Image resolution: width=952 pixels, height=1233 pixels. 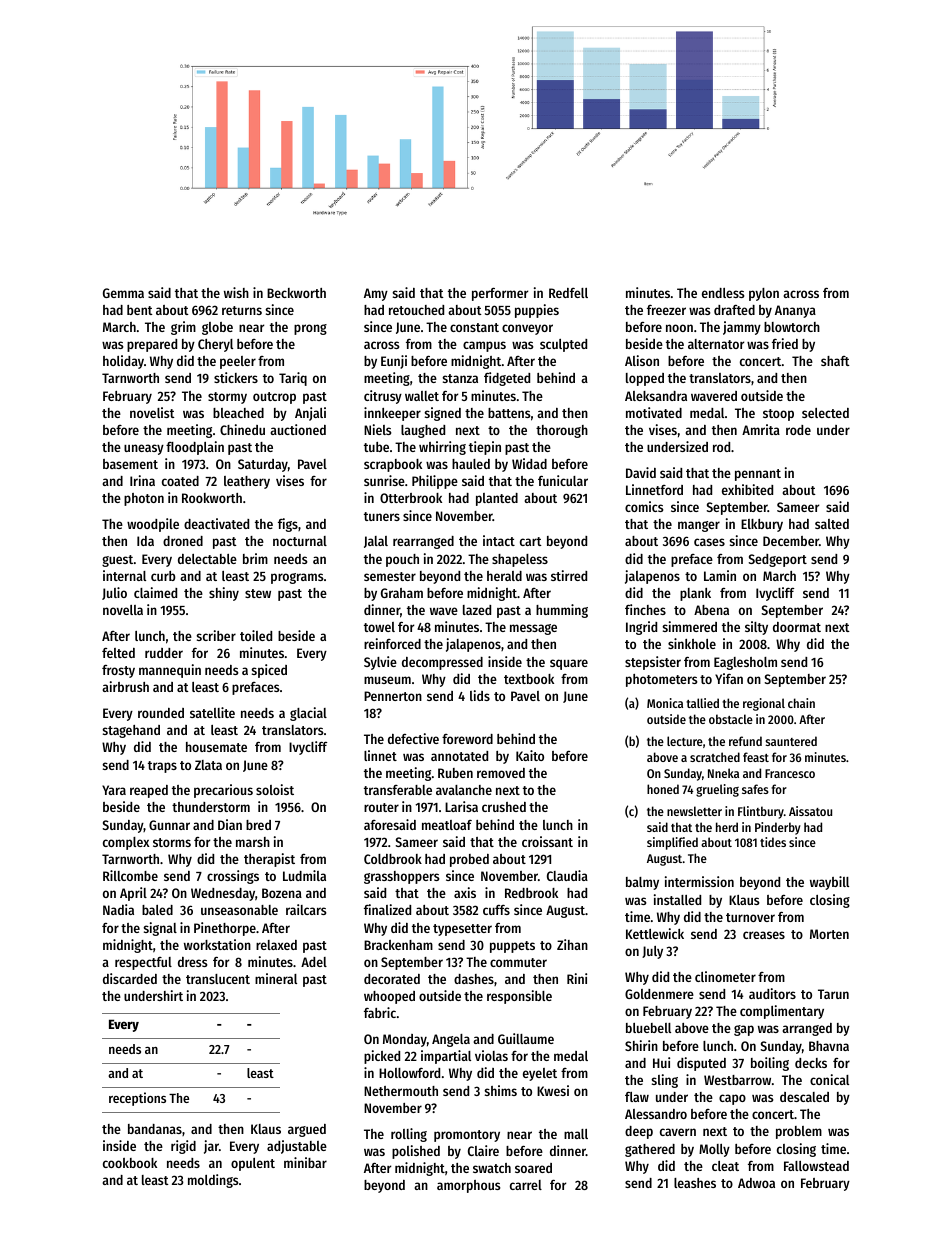 I want to click on scriber, so click(x=216, y=635).
